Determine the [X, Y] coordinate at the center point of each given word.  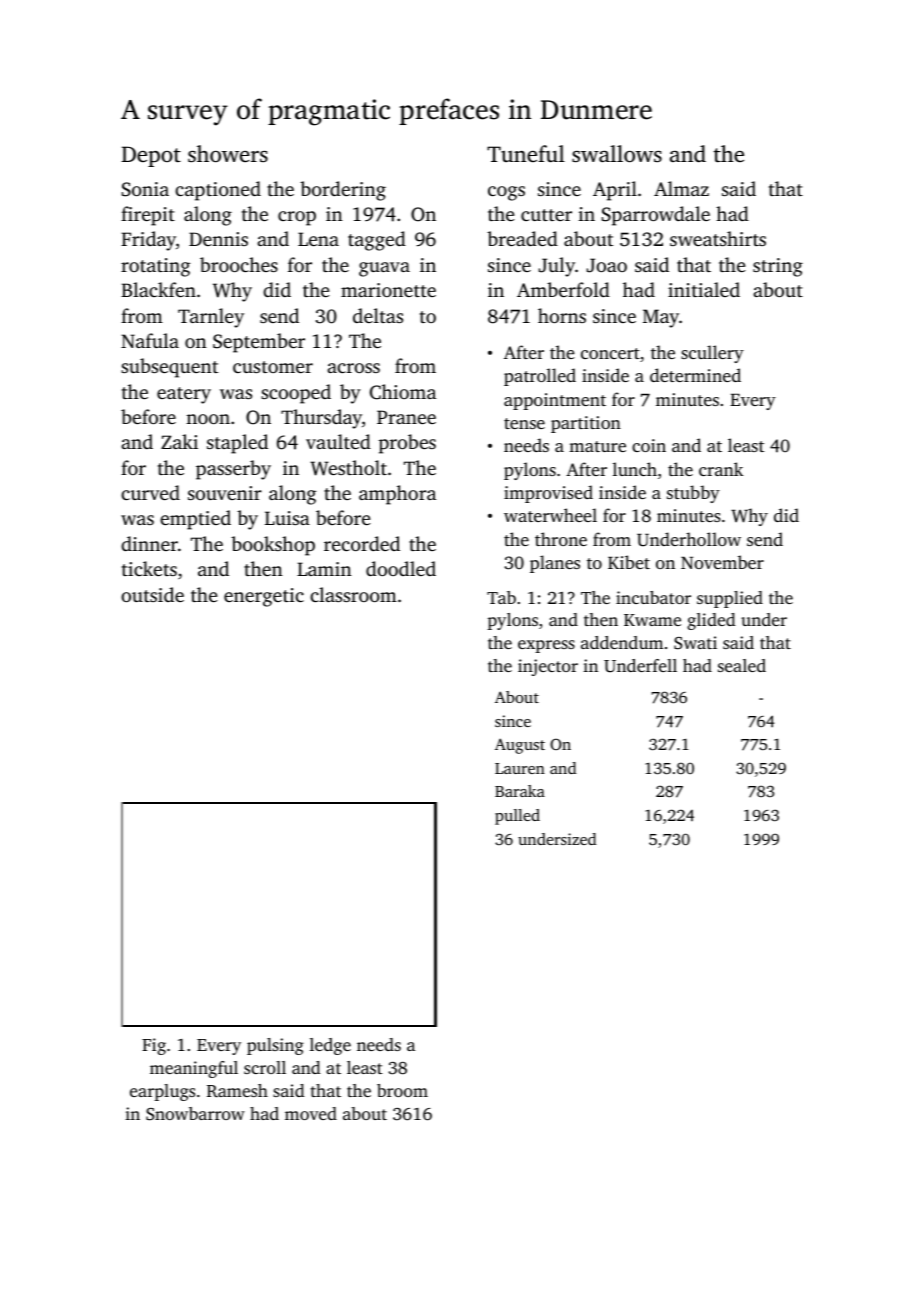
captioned [218, 191]
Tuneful [526, 154]
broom [402, 1090]
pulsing [275, 1046]
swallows [617, 153]
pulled [517, 817]
